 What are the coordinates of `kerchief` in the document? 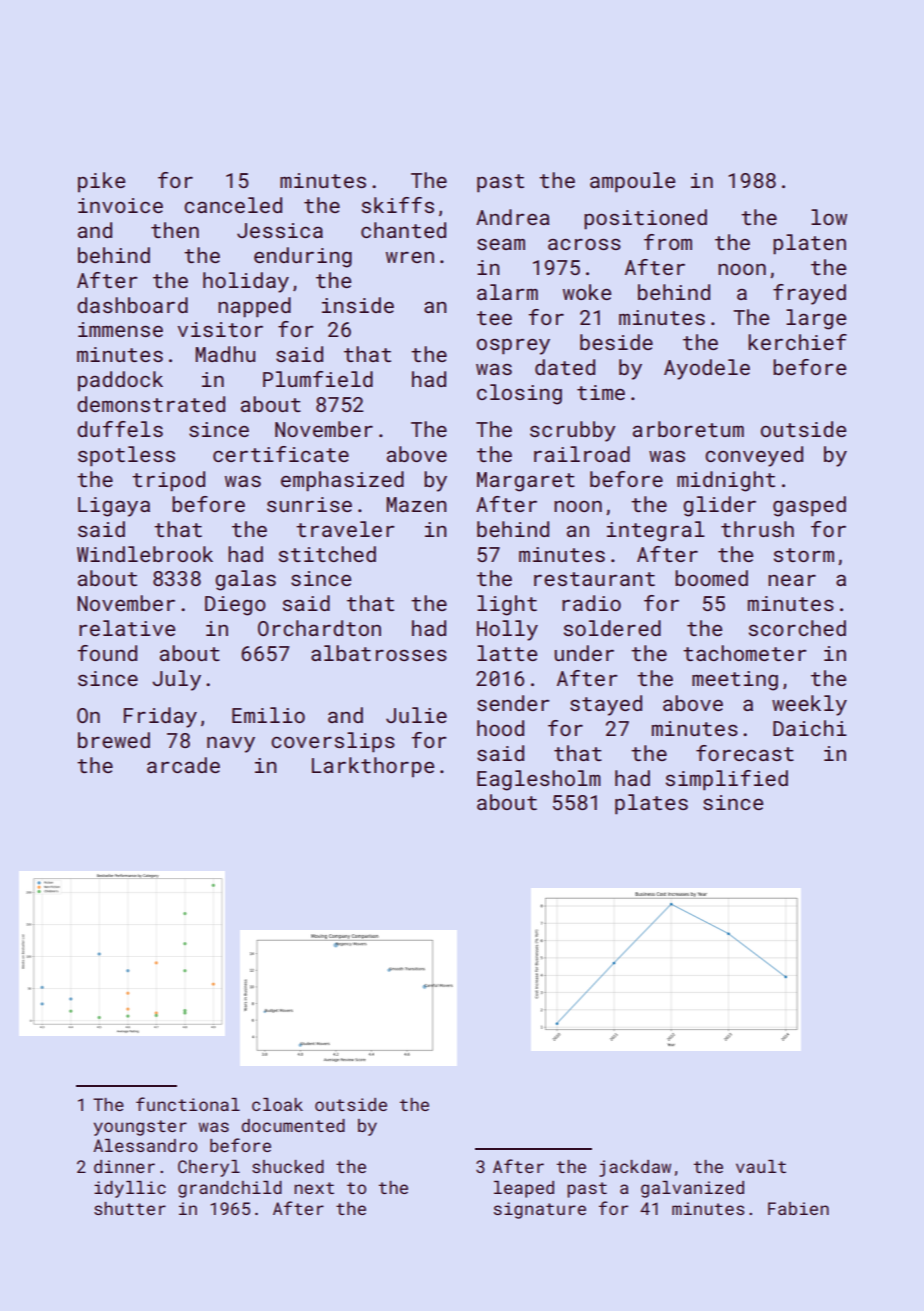 It's located at (797, 342).
